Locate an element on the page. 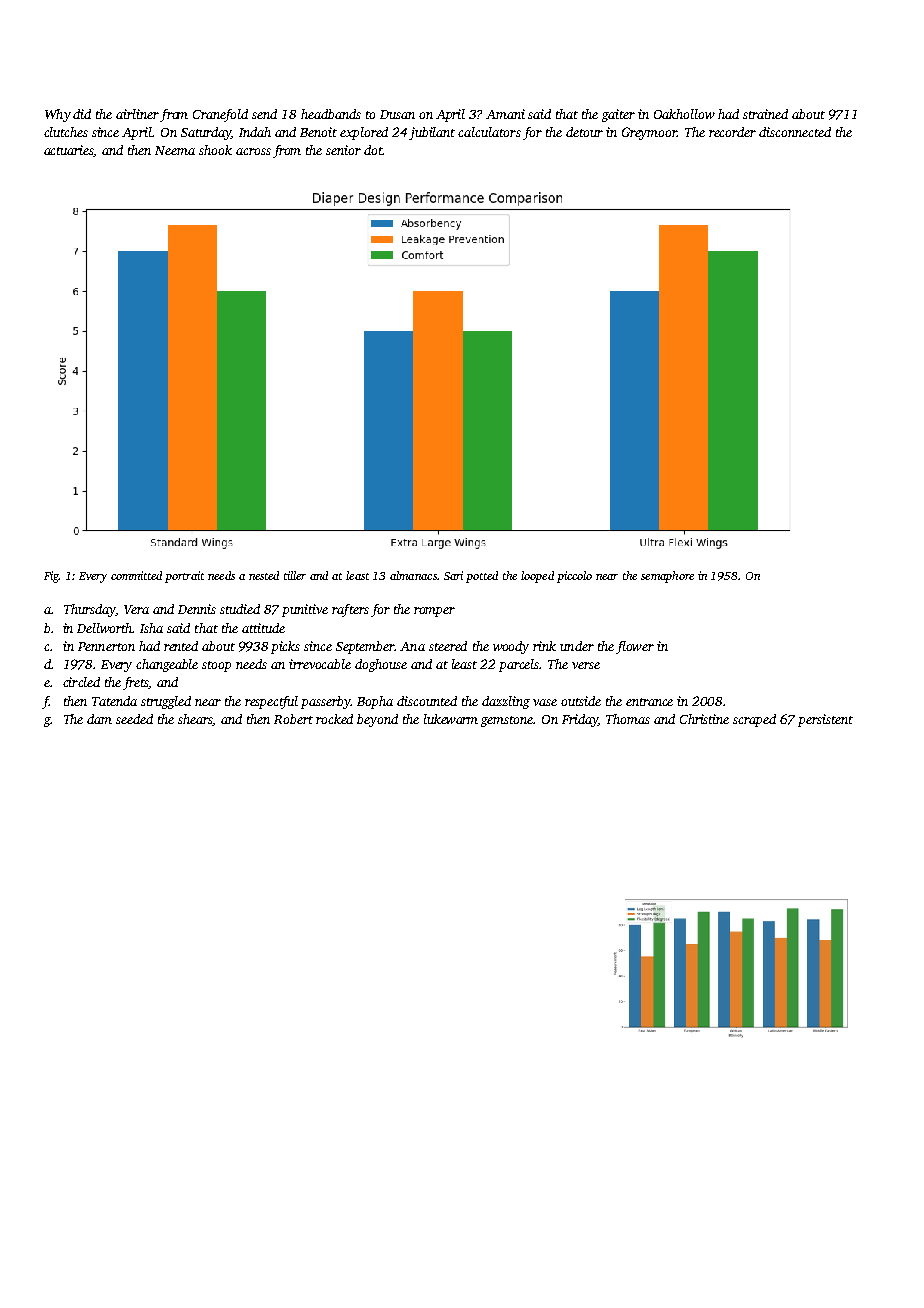 The image size is (924, 1308). dot is located at coordinates (373, 150).
